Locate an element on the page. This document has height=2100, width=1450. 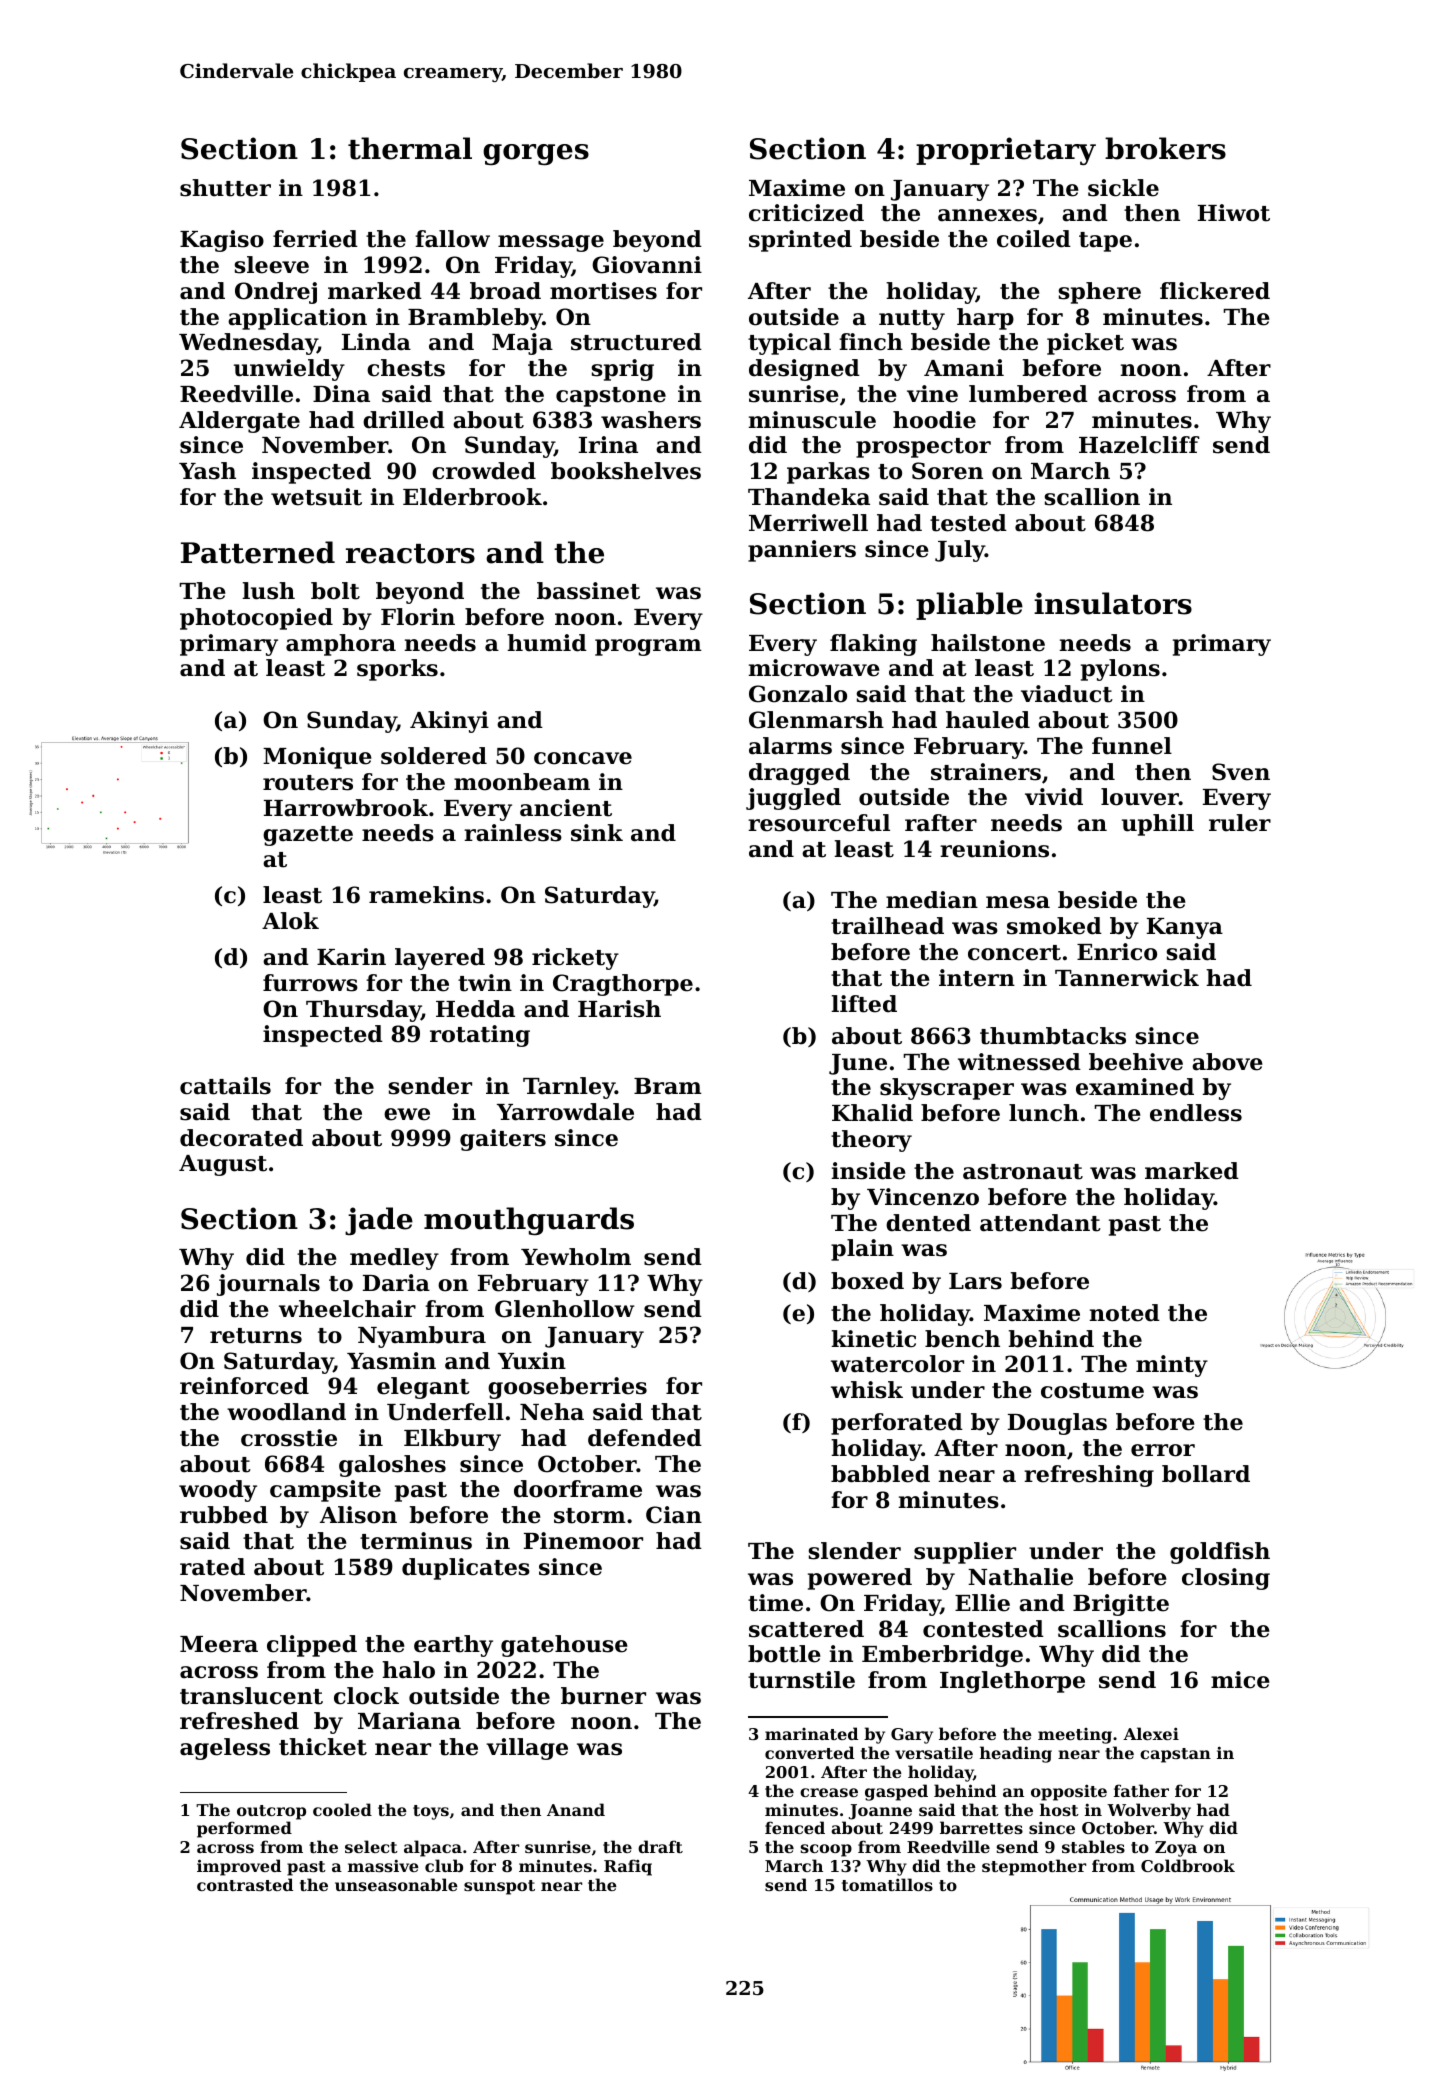
journals is located at coordinates (268, 1285).
